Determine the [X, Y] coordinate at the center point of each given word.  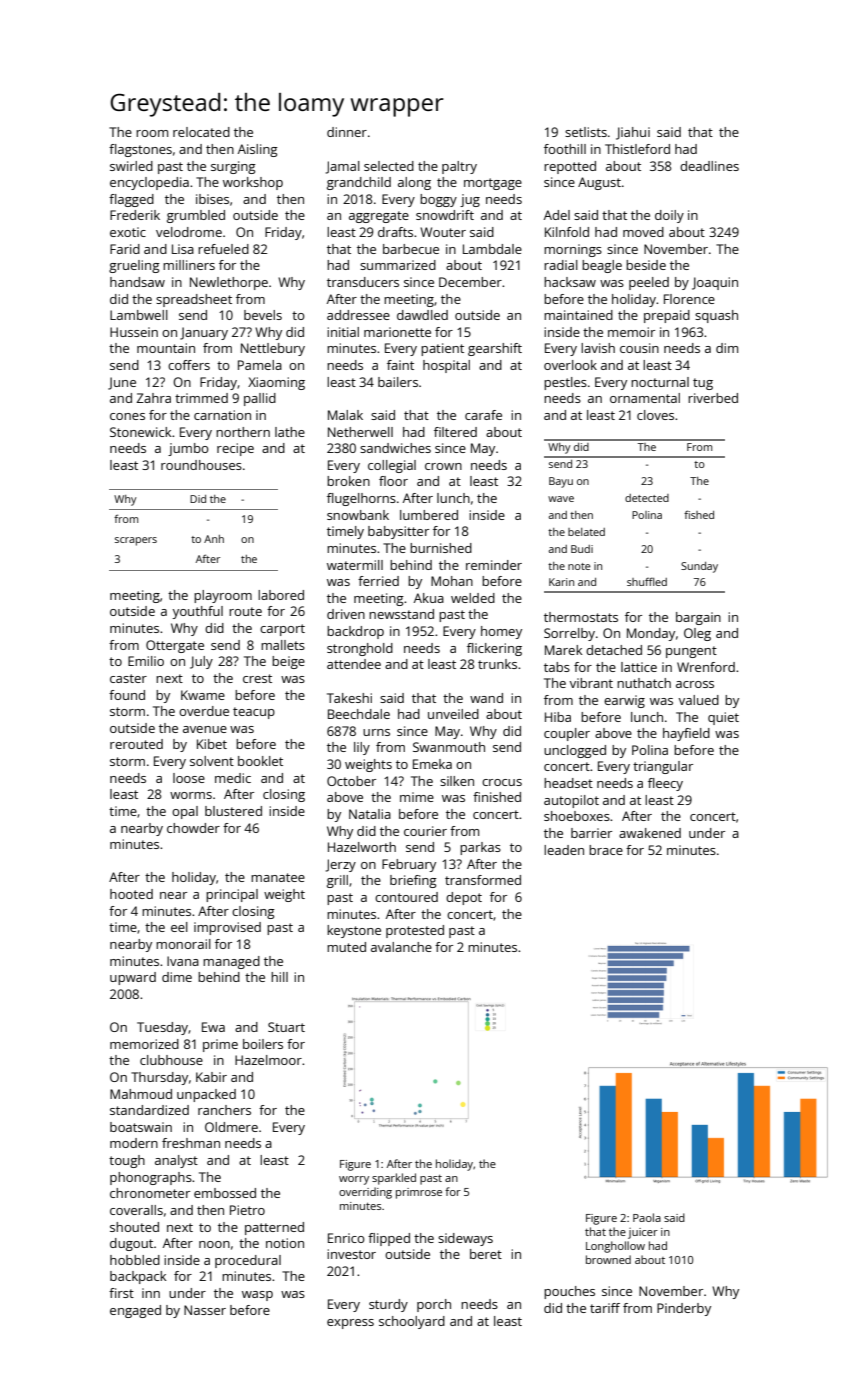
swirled [131, 166]
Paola [647, 1217]
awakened [650, 833]
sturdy [388, 1305]
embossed [225, 1193]
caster [128, 678]
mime [417, 797]
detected [647, 498]
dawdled [422, 315]
